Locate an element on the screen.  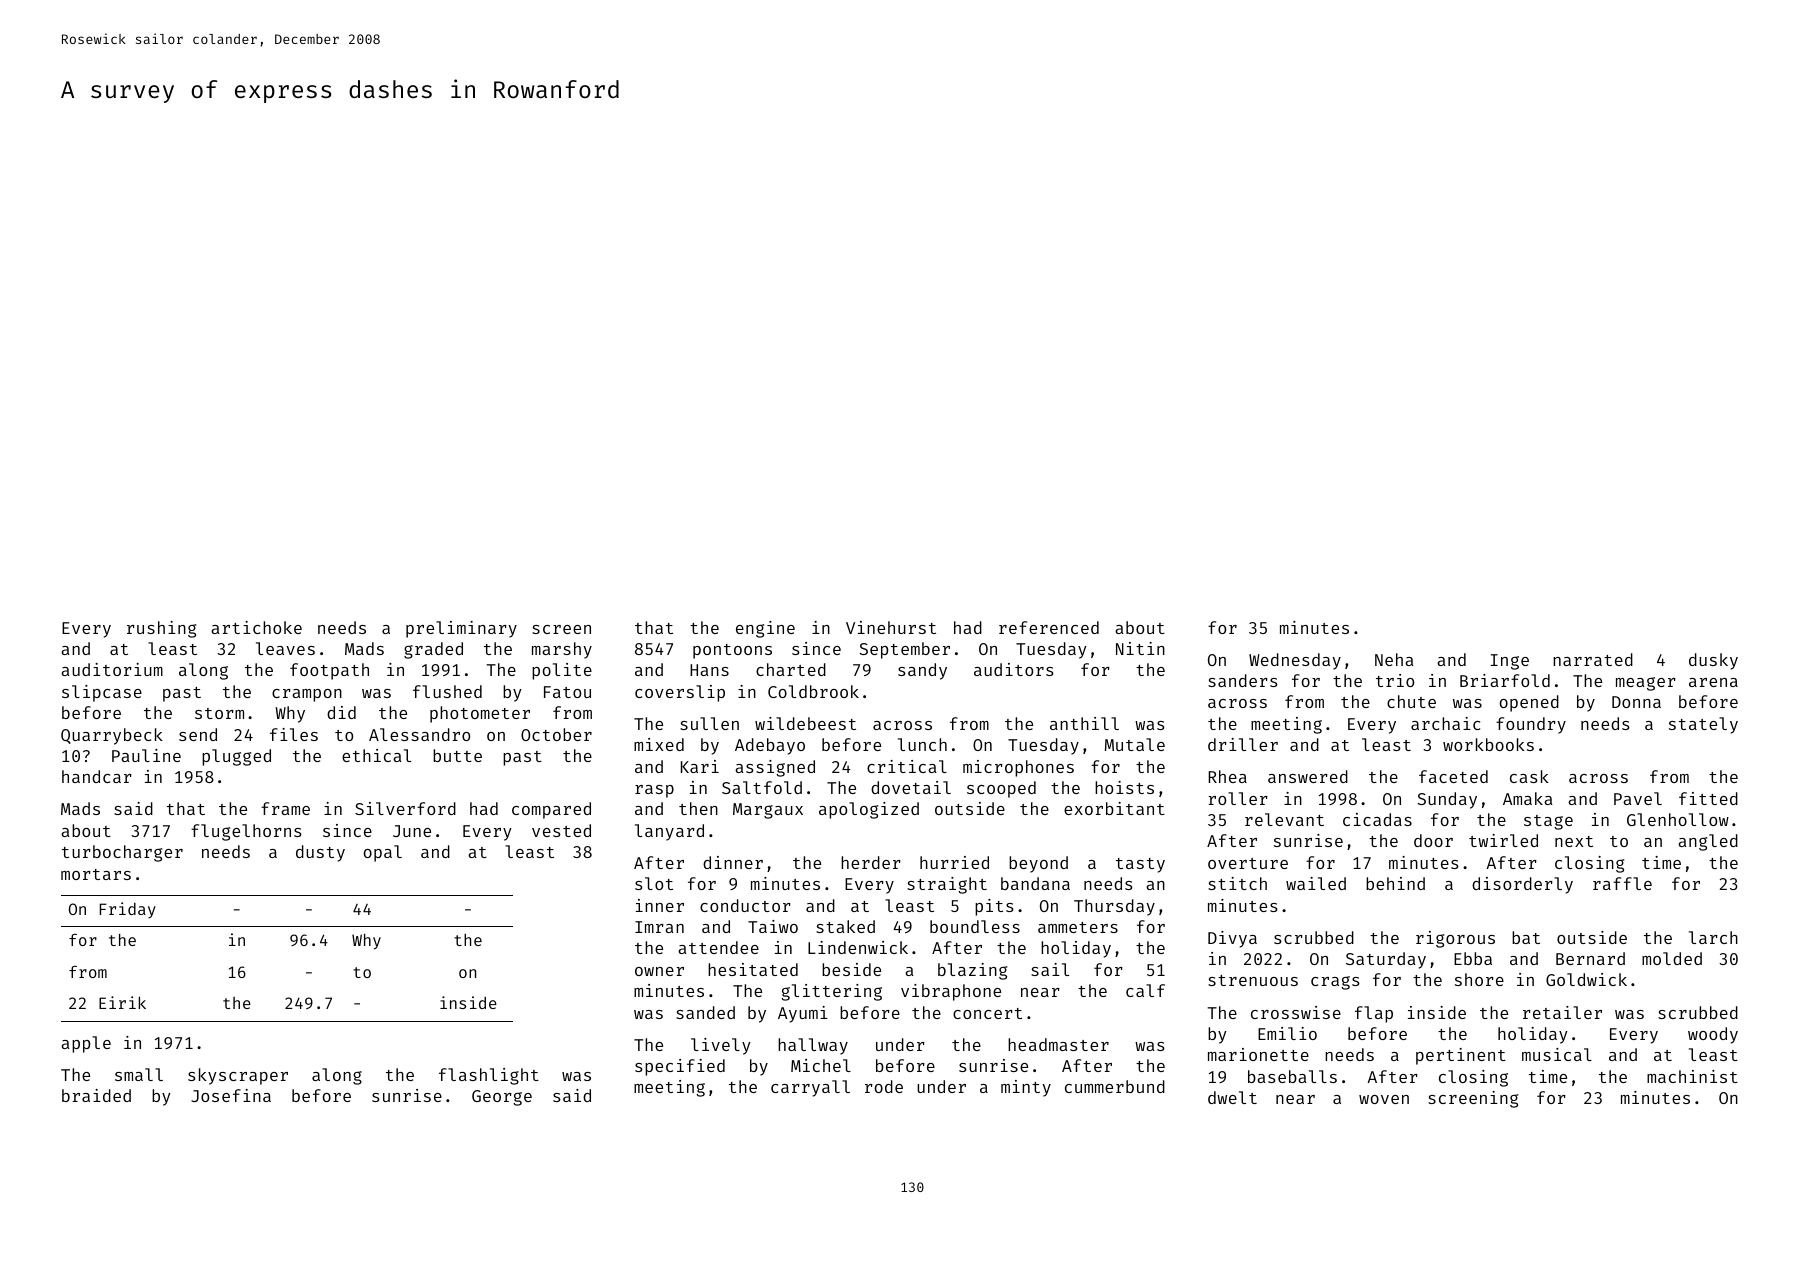
preliminary is located at coordinates (461, 629).
